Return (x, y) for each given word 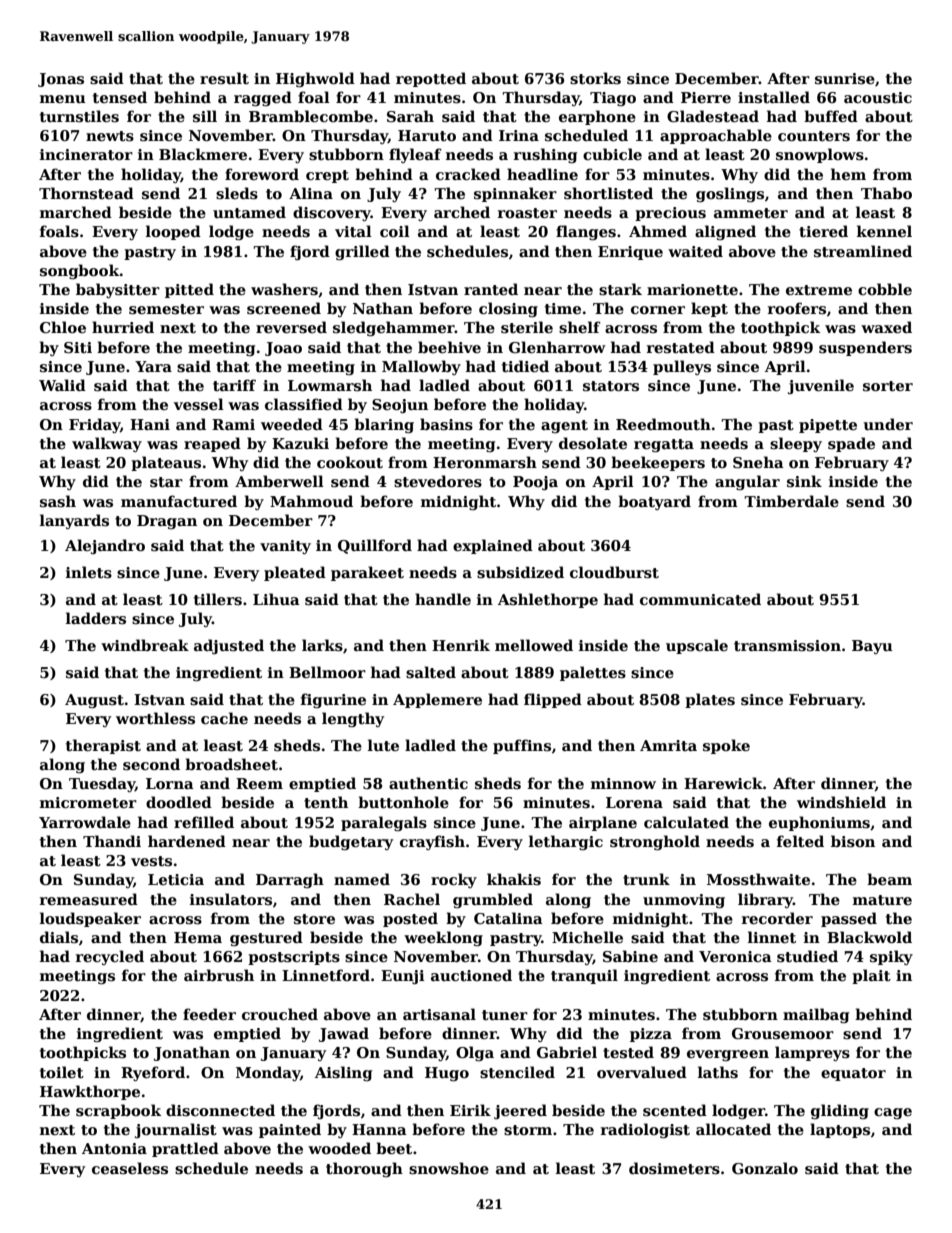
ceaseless (130, 1168)
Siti (78, 347)
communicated (700, 599)
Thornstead (86, 193)
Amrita (668, 745)
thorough (364, 1169)
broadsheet (231, 764)
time (563, 308)
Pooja (535, 483)
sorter (888, 386)
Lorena (634, 802)
